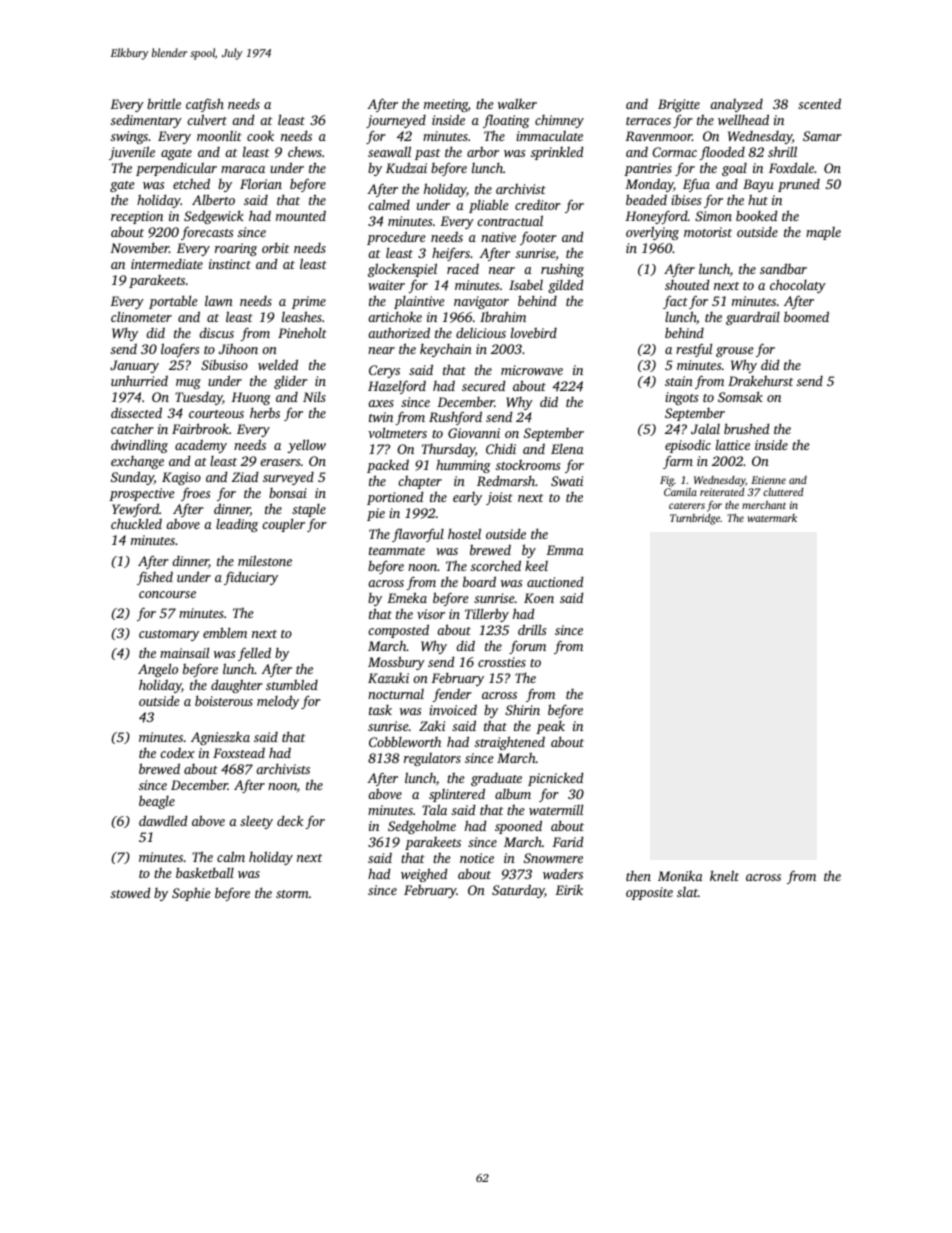 Image resolution: width=952 pixels, height=1233 pixels. I want to click on procedure, so click(396, 238).
